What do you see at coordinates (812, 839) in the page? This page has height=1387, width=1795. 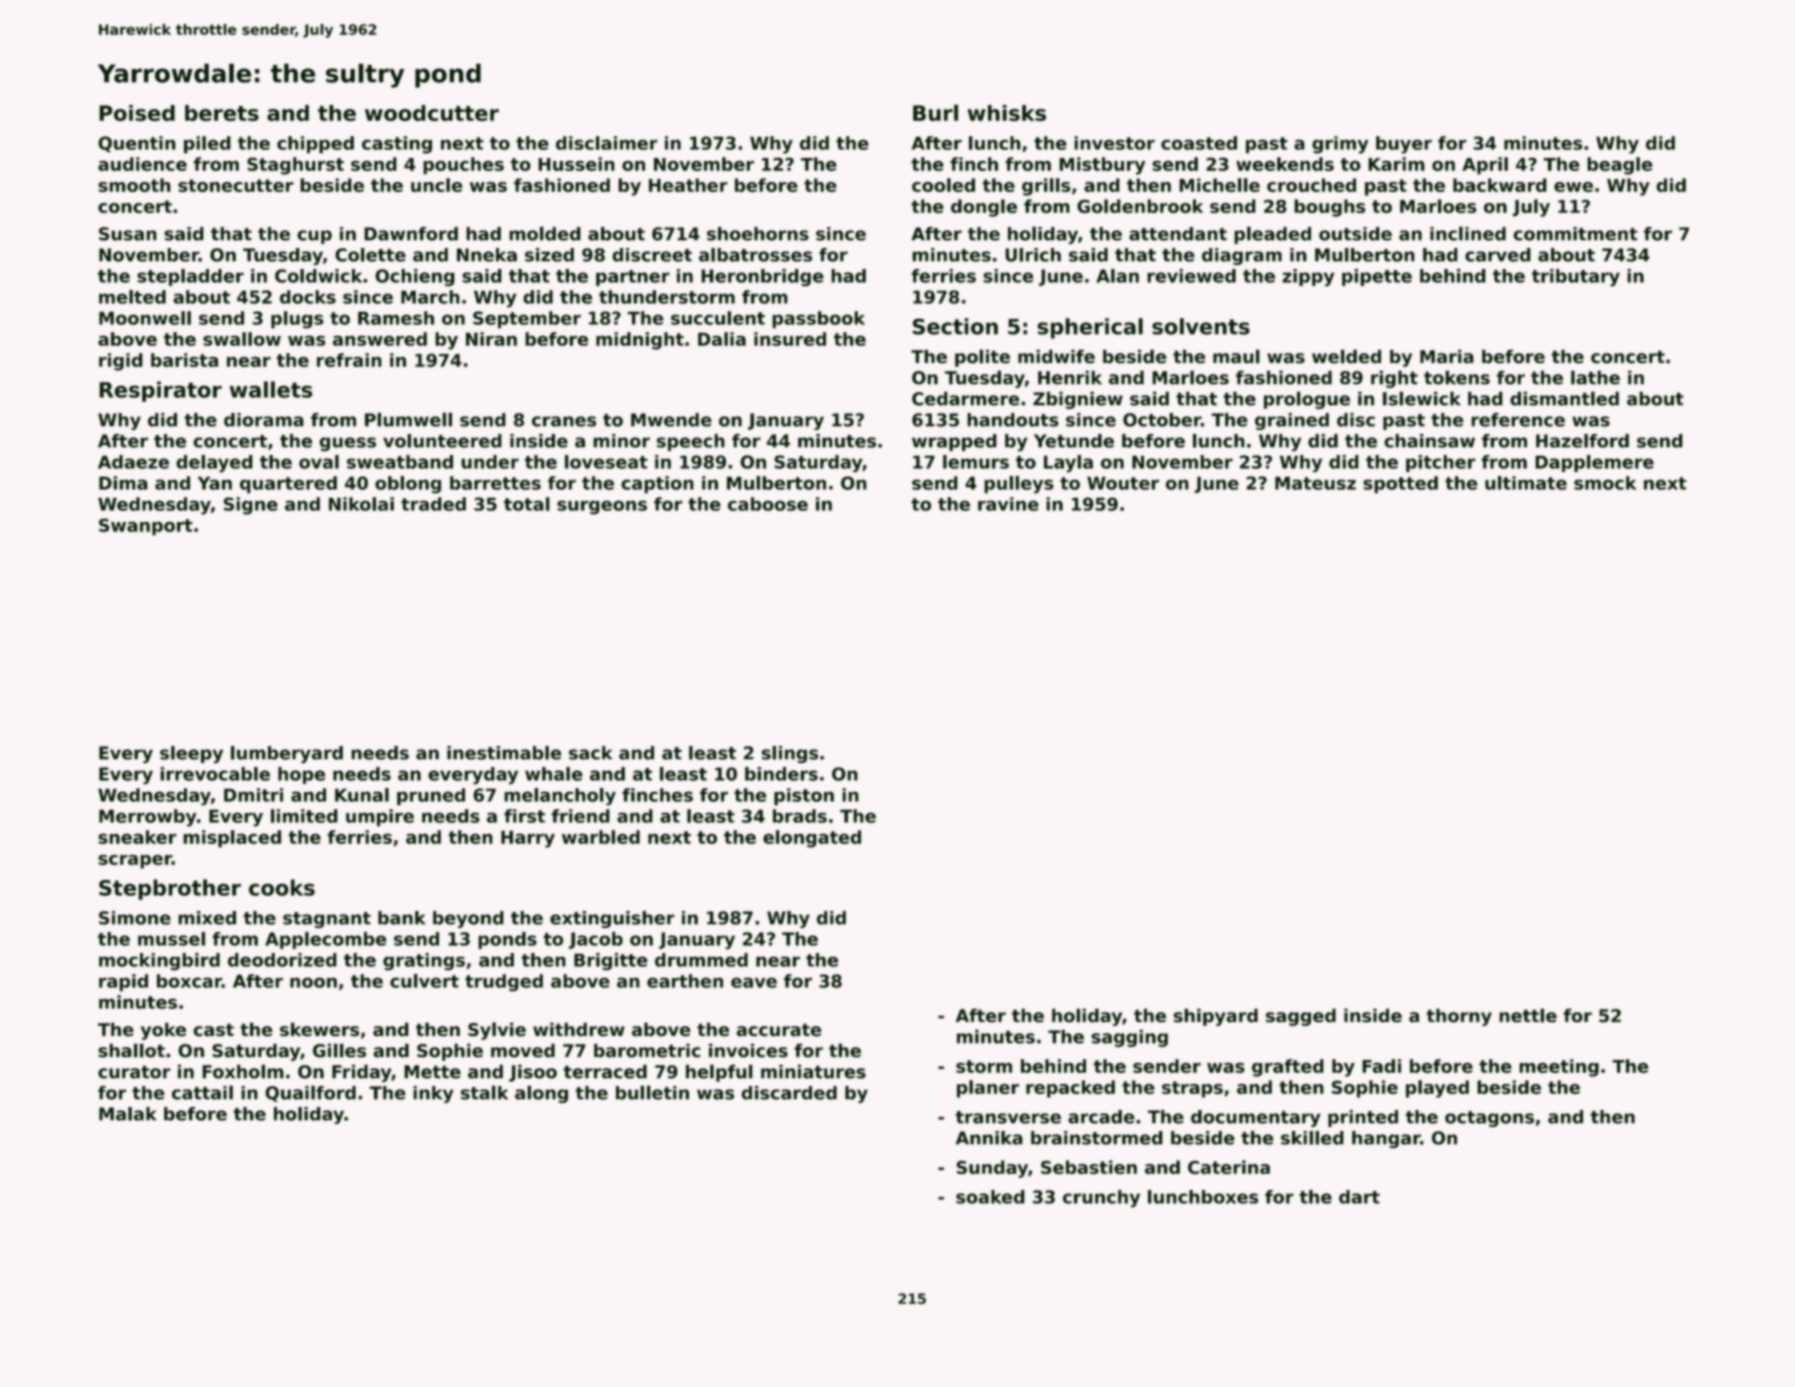 I see `elongated` at bounding box center [812, 839].
